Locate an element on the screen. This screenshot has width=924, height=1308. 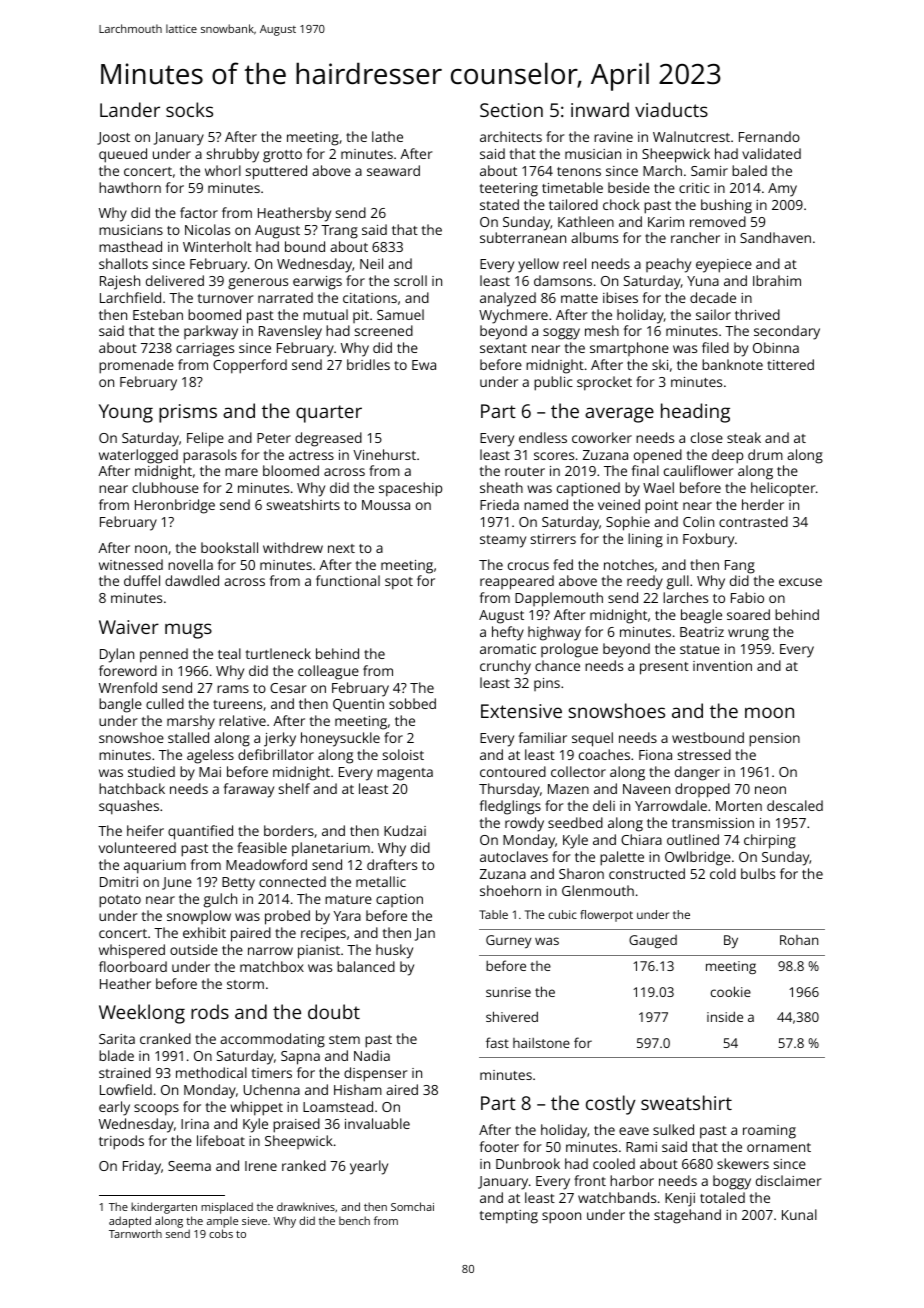
pension is located at coordinates (774, 740).
